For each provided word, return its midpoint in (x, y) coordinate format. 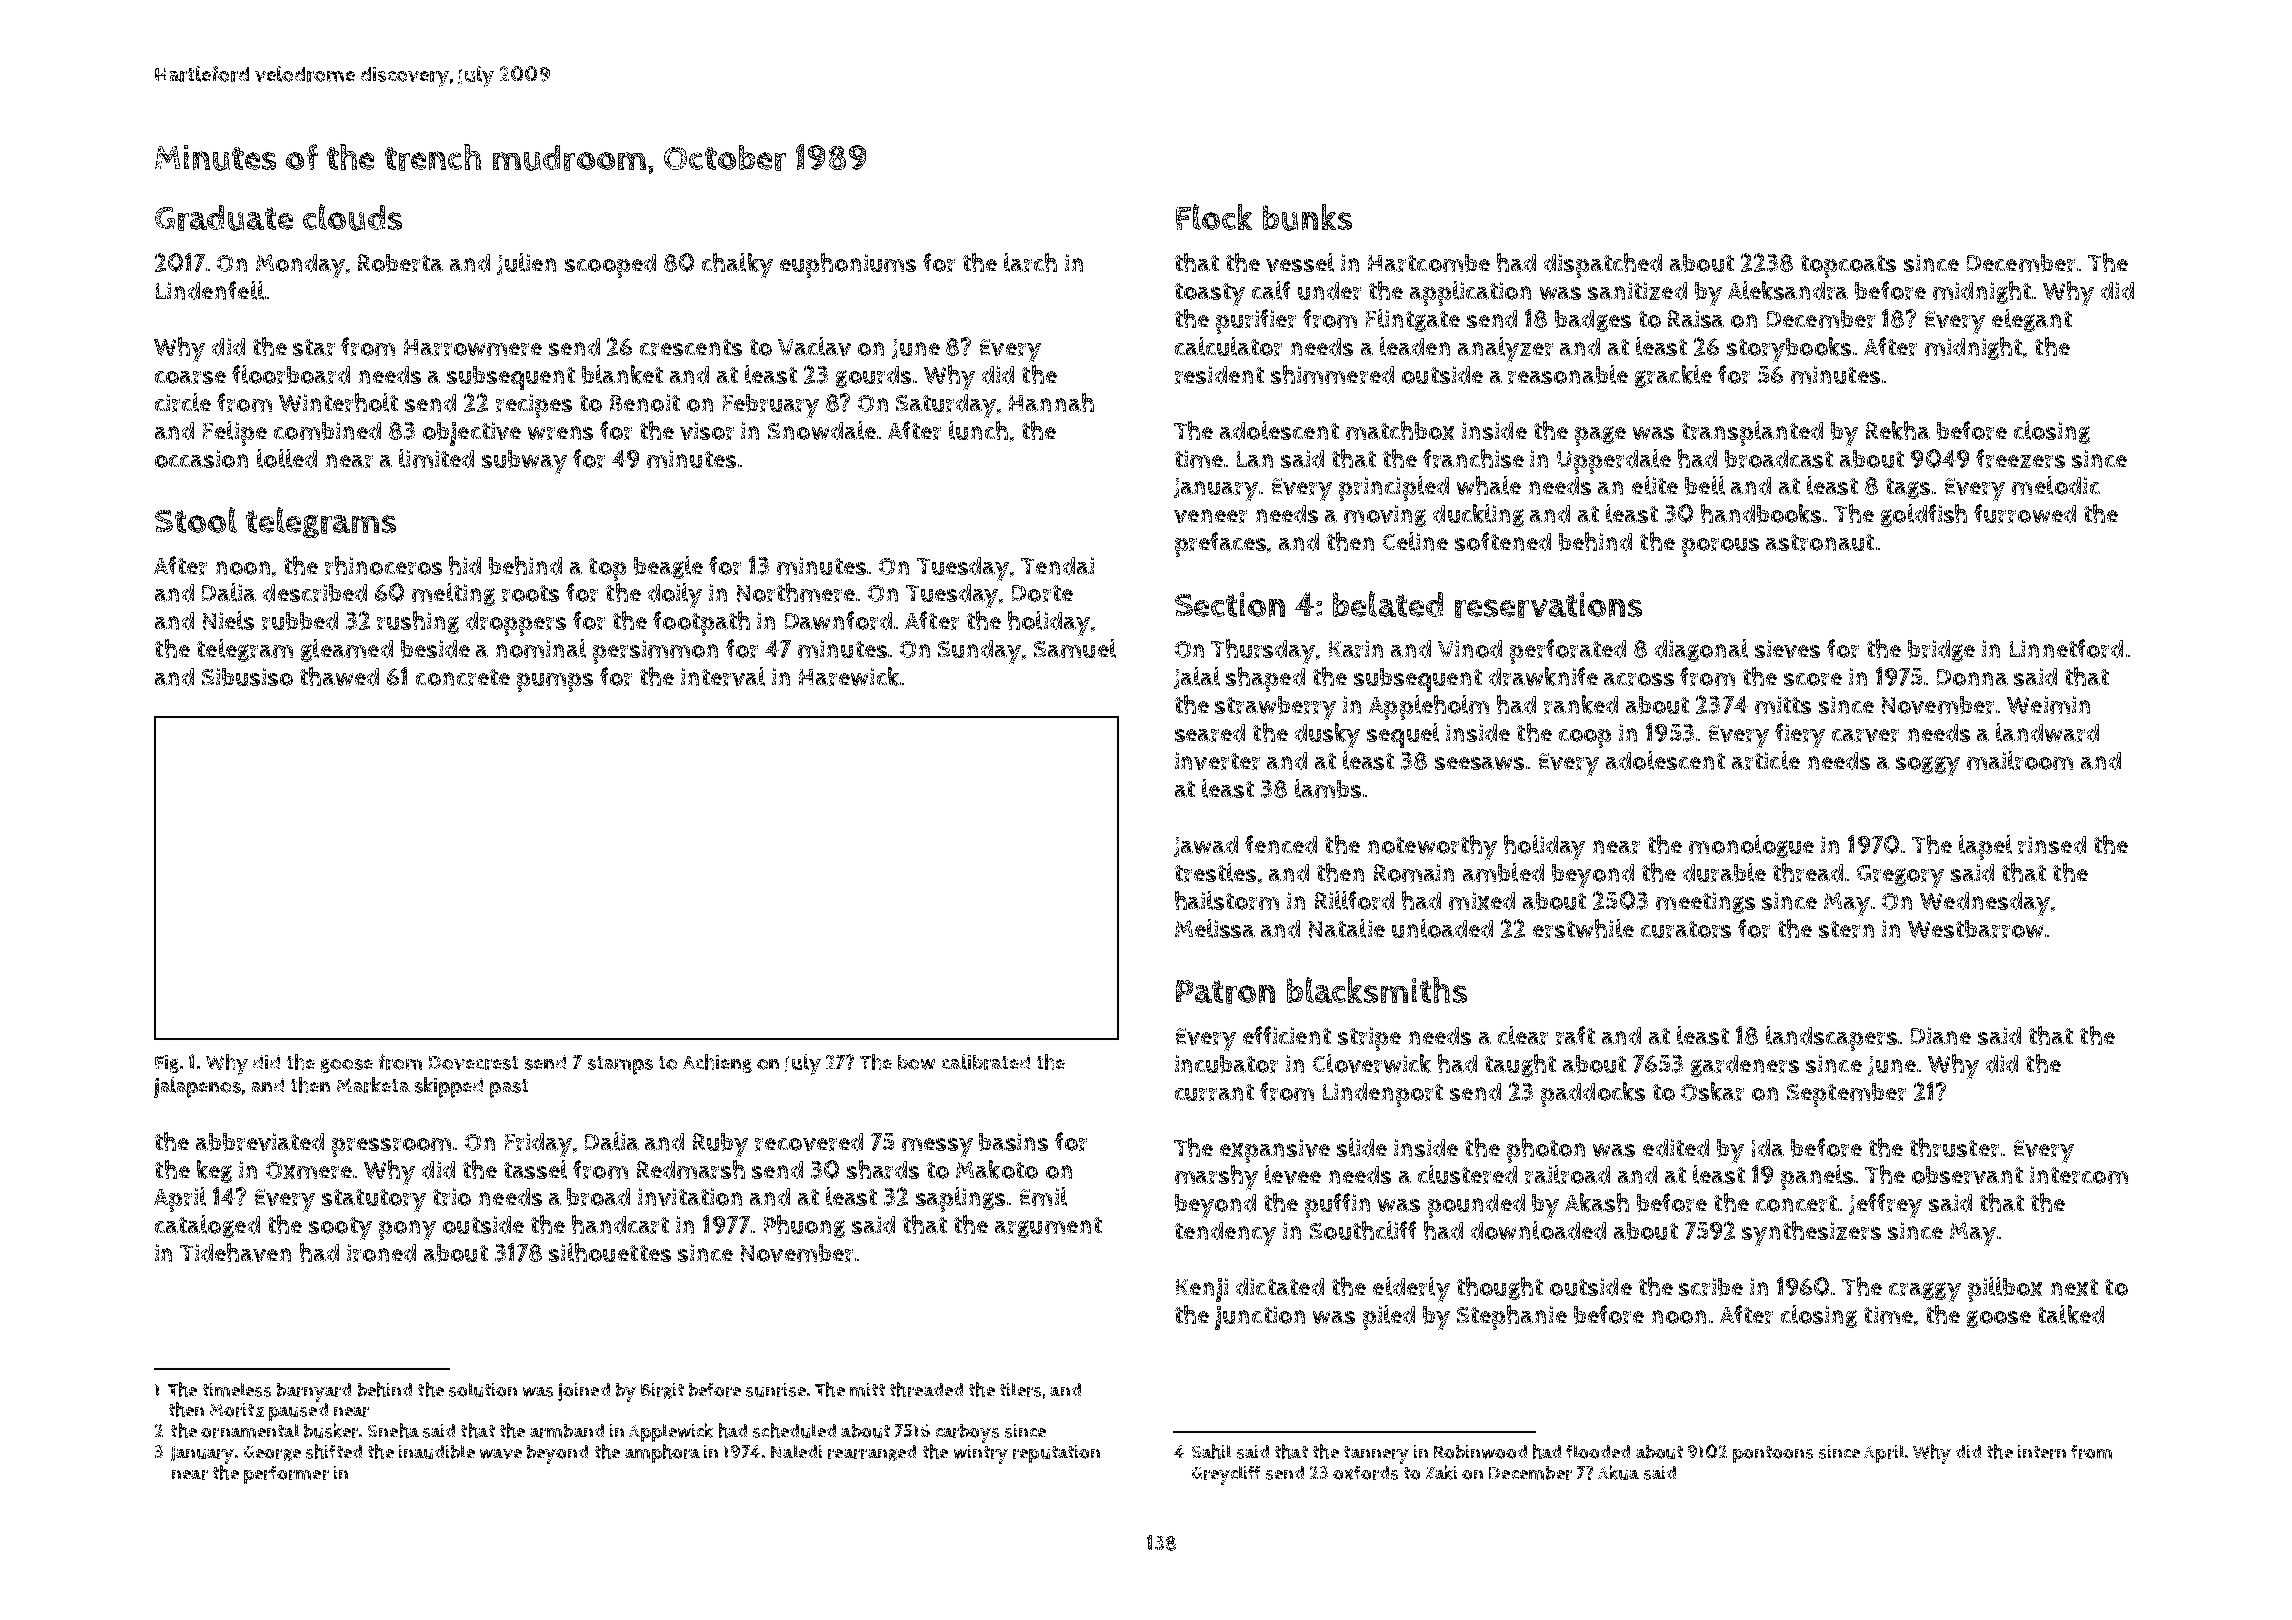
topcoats (1848, 266)
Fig (167, 1064)
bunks (1307, 217)
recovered (809, 1142)
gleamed (347, 650)
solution (483, 1390)
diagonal (1701, 650)
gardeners (1745, 1066)
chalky (737, 265)
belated (1388, 604)
